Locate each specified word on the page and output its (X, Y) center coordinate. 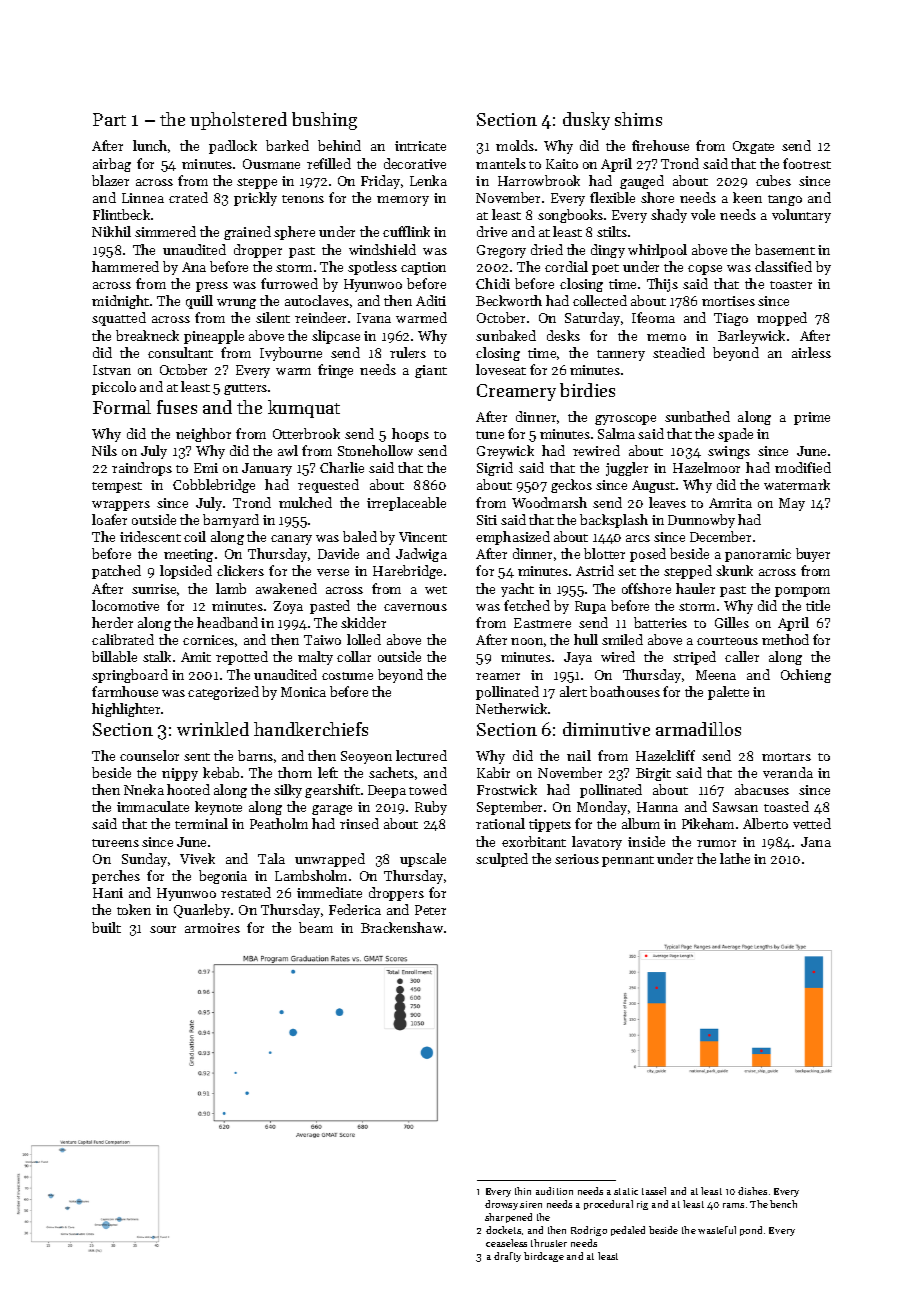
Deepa (387, 791)
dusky (586, 121)
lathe (735, 858)
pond (751, 1231)
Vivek (197, 858)
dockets (503, 1230)
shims (638, 119)
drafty (507, 1257)
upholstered (238, 121)
